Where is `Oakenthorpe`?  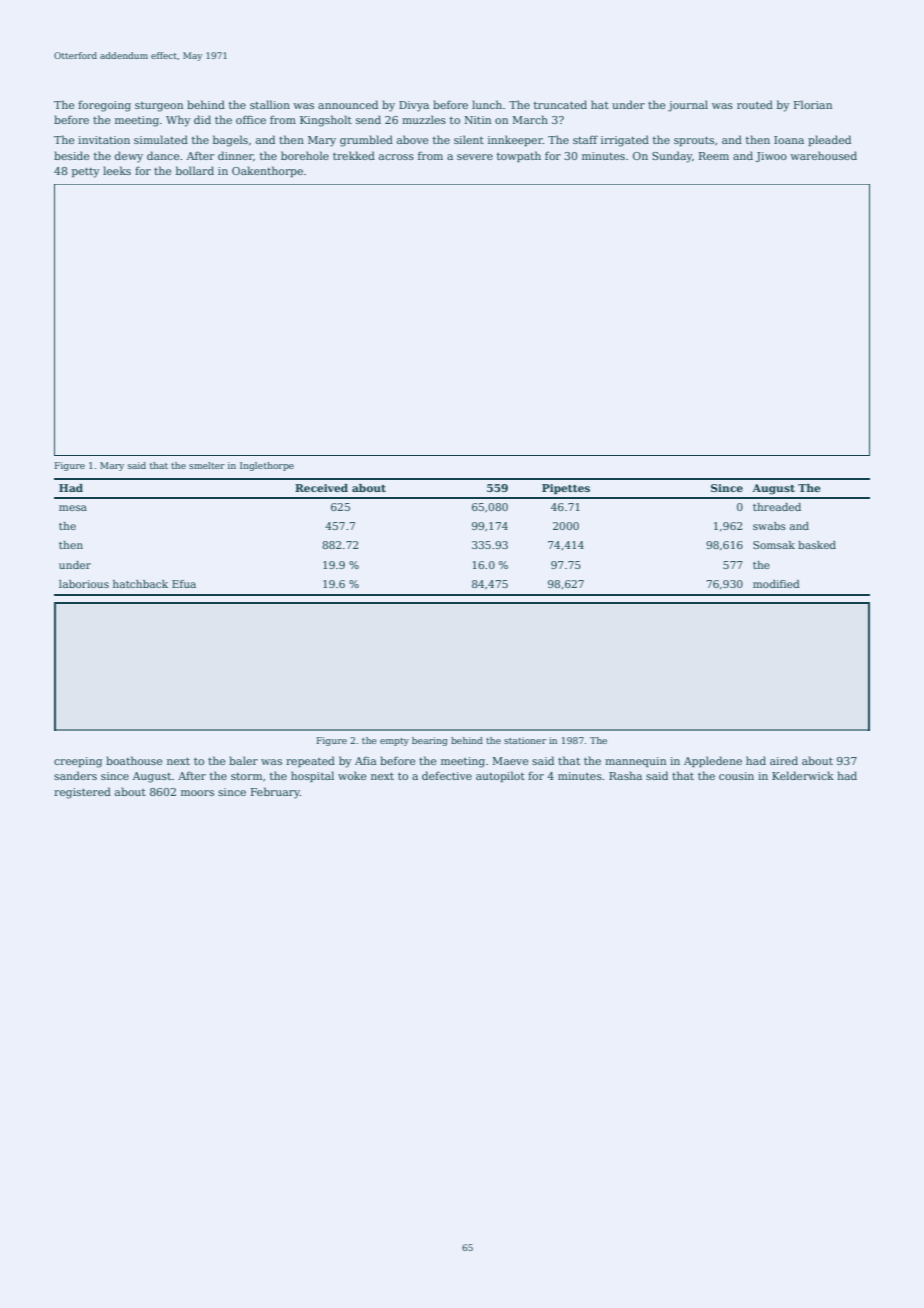
Oakenthorpe is located at coordinates (267, 171).
